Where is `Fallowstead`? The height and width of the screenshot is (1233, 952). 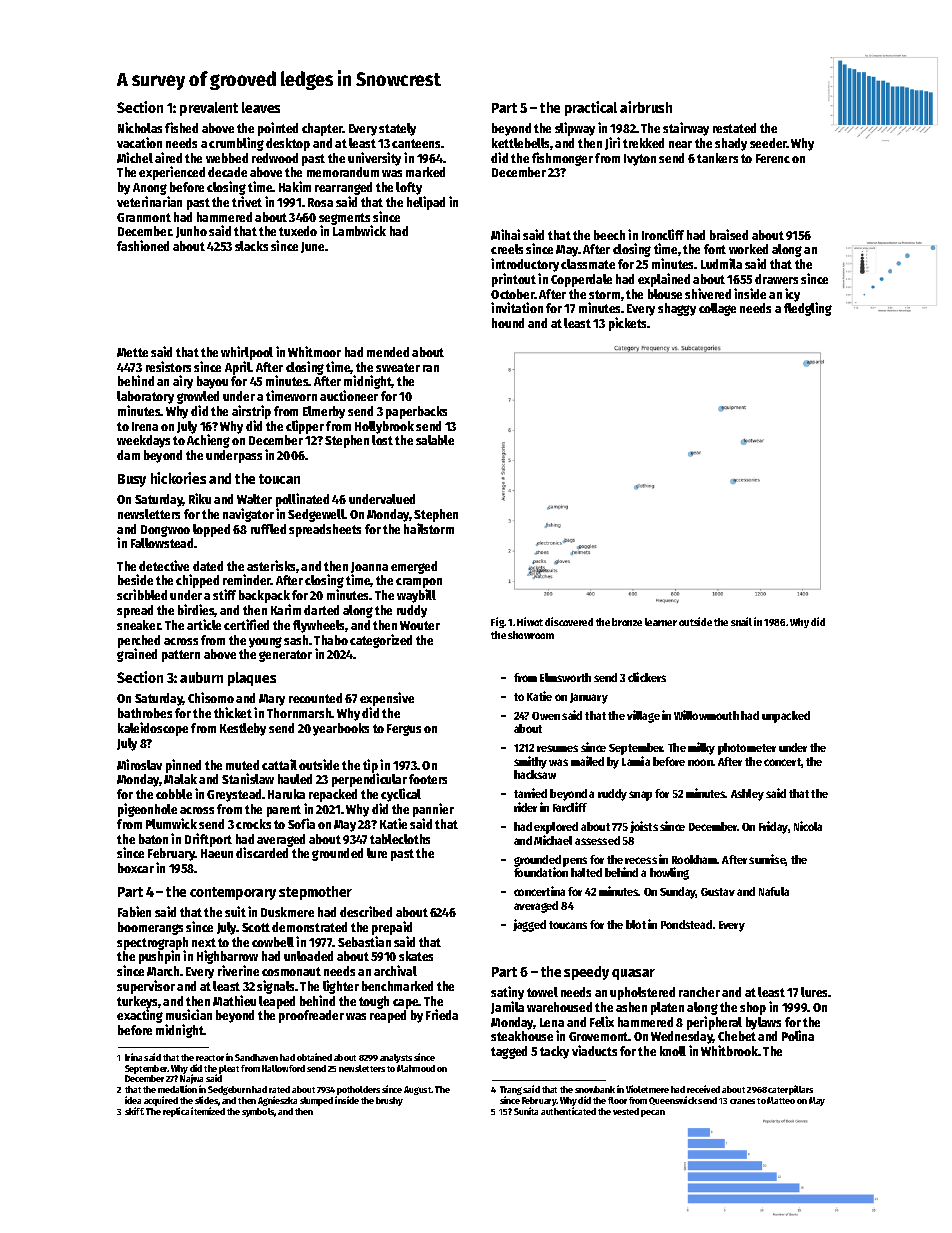
Fallowstead is located at coordinates (162, 543).
